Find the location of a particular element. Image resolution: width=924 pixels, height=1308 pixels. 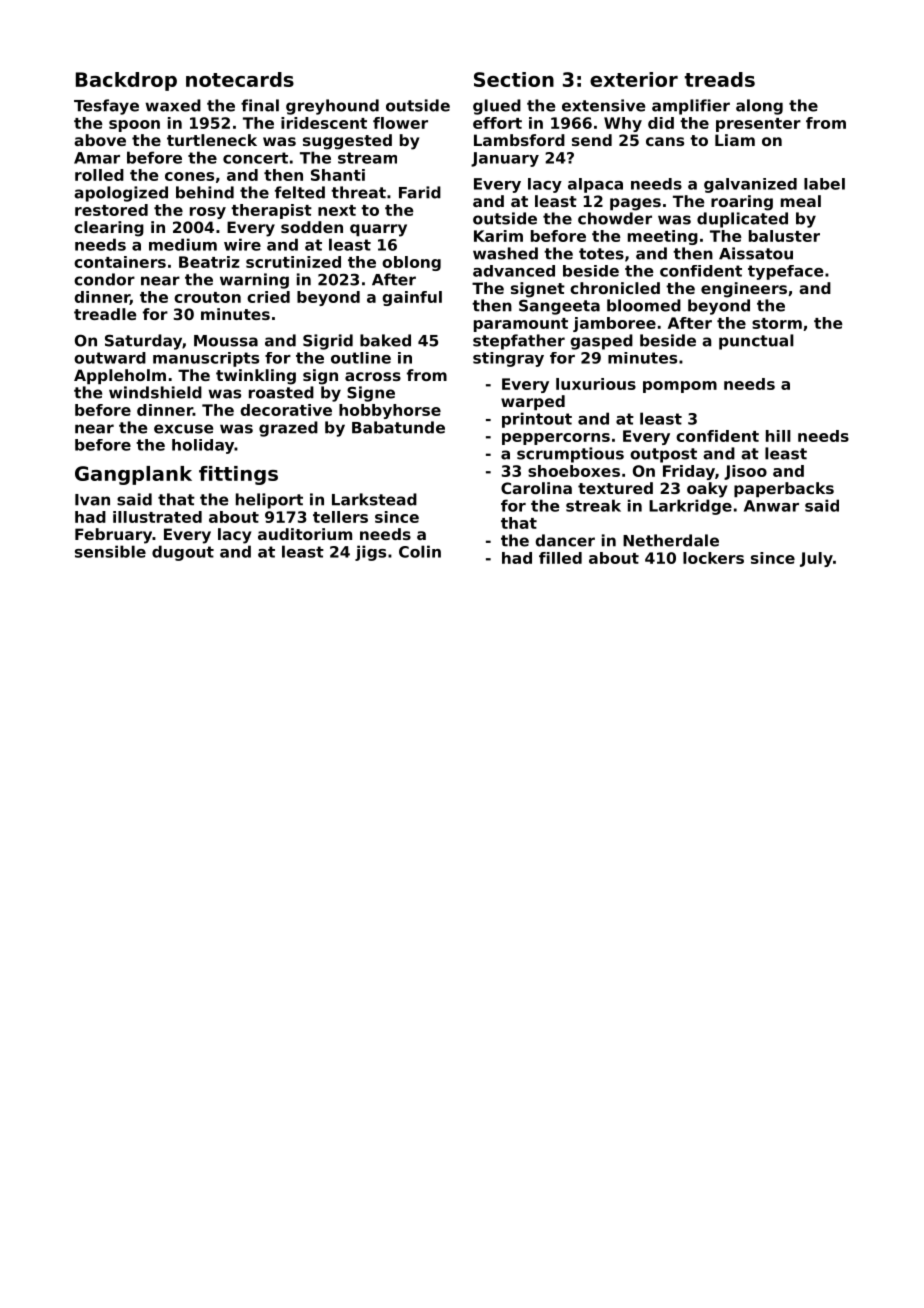

quarry is located at coordinates (378, 230).
